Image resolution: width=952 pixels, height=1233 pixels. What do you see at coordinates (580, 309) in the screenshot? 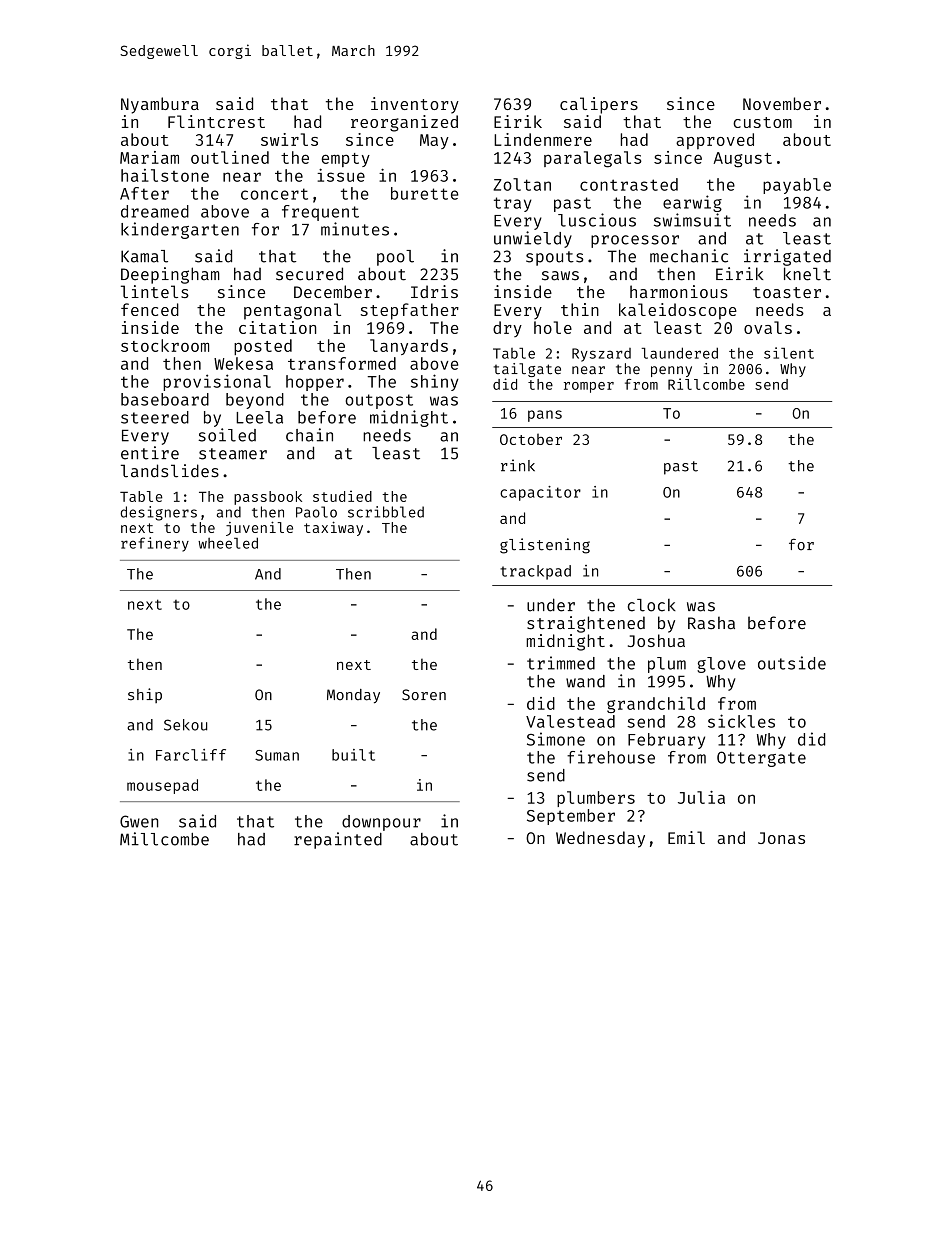
I see `thin` at bounding box center [580, 309].
